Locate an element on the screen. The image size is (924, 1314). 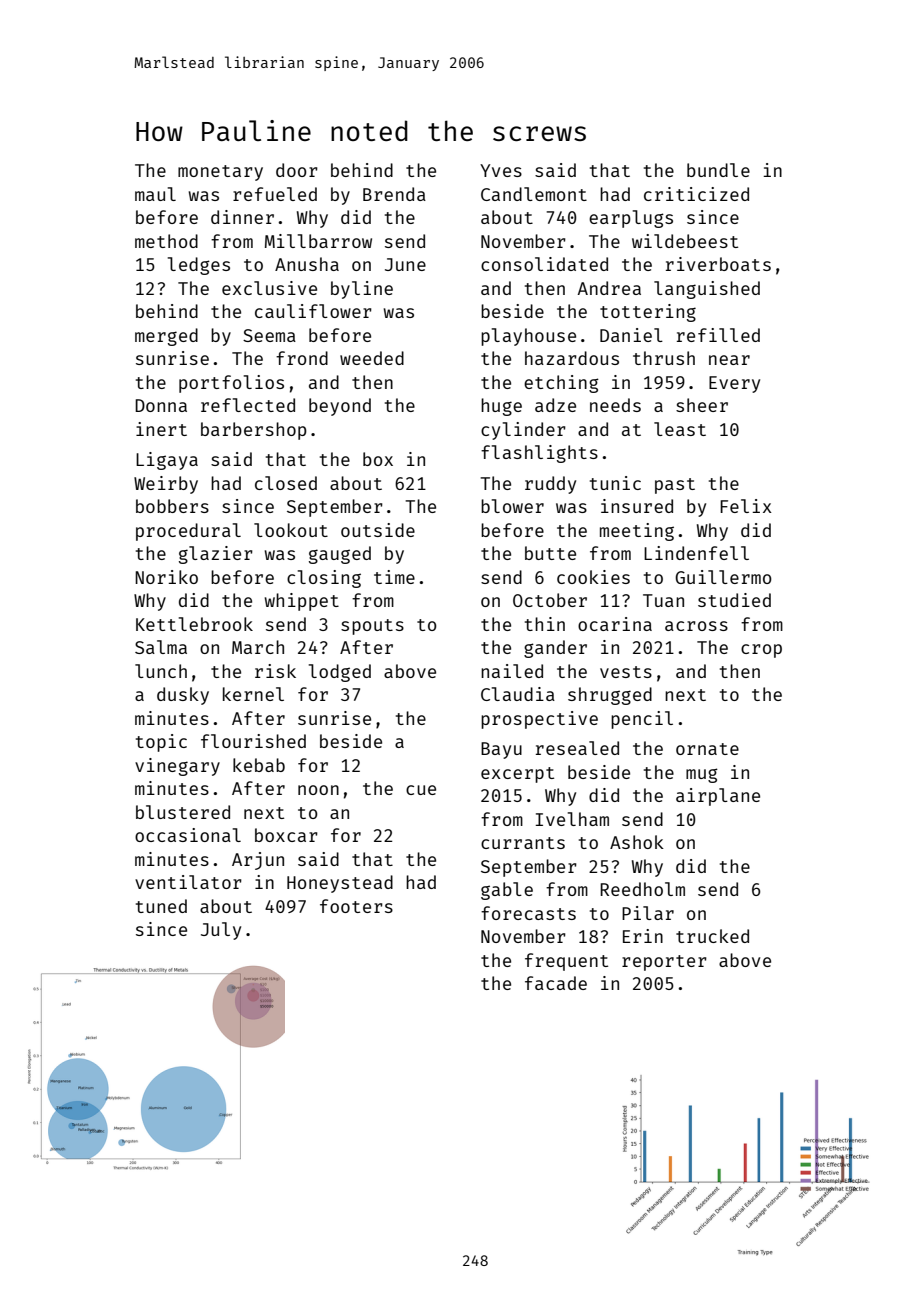
reporter is located at coordinates (664, 963).
